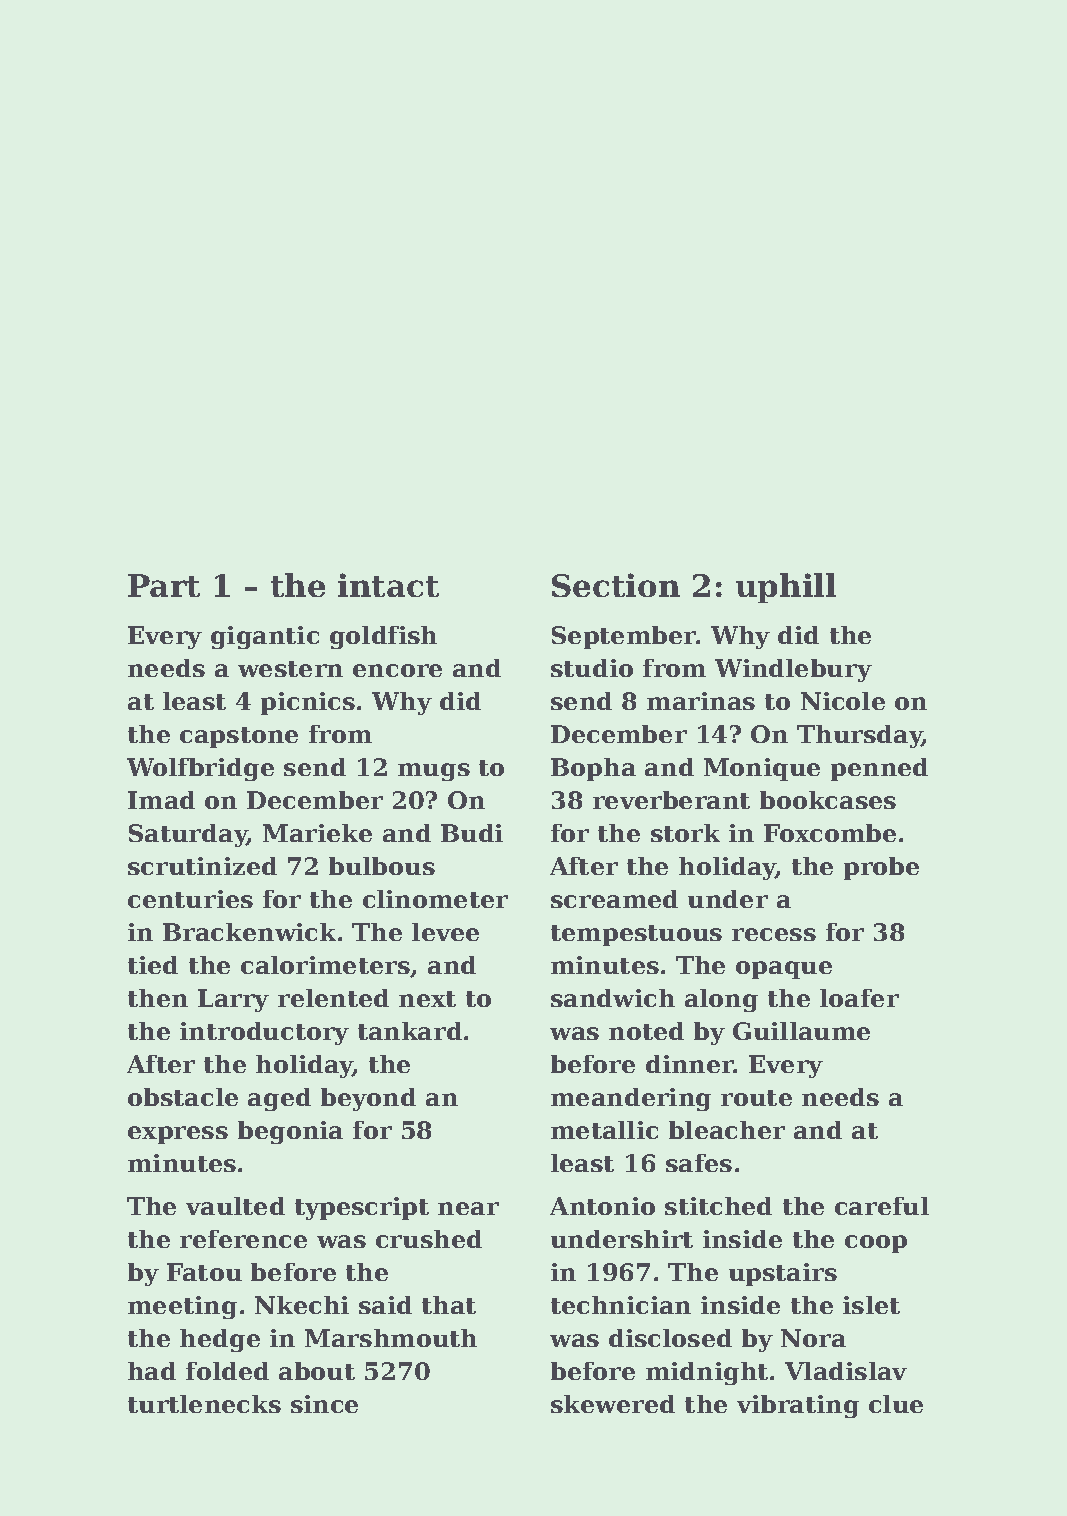 The width and height of the page is (1067, 1516). What do you see at coordinates (204, 1404) in the page?
I see `turtlenecks` at bounding box center [204, 1404].
